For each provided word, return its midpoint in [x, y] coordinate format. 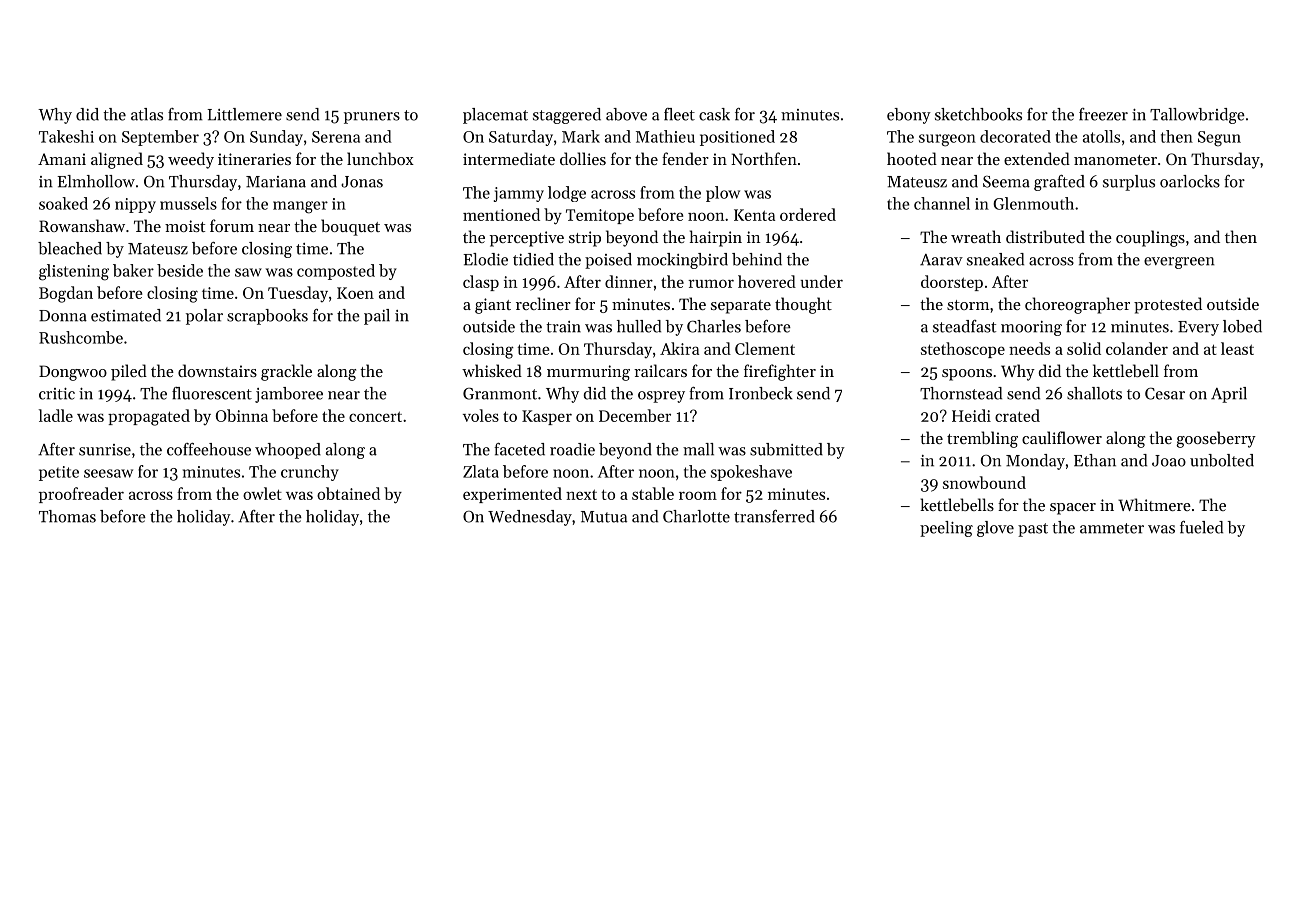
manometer [1115, 160]
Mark [581, 136]
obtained [348, 493]
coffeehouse [209, 449]
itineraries [254, 159]
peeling [946, 529]
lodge [567, 194]
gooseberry [1216, 439]
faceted [519, 449]
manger [300, 207]
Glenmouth [1033, 203]
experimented [512, 495]
